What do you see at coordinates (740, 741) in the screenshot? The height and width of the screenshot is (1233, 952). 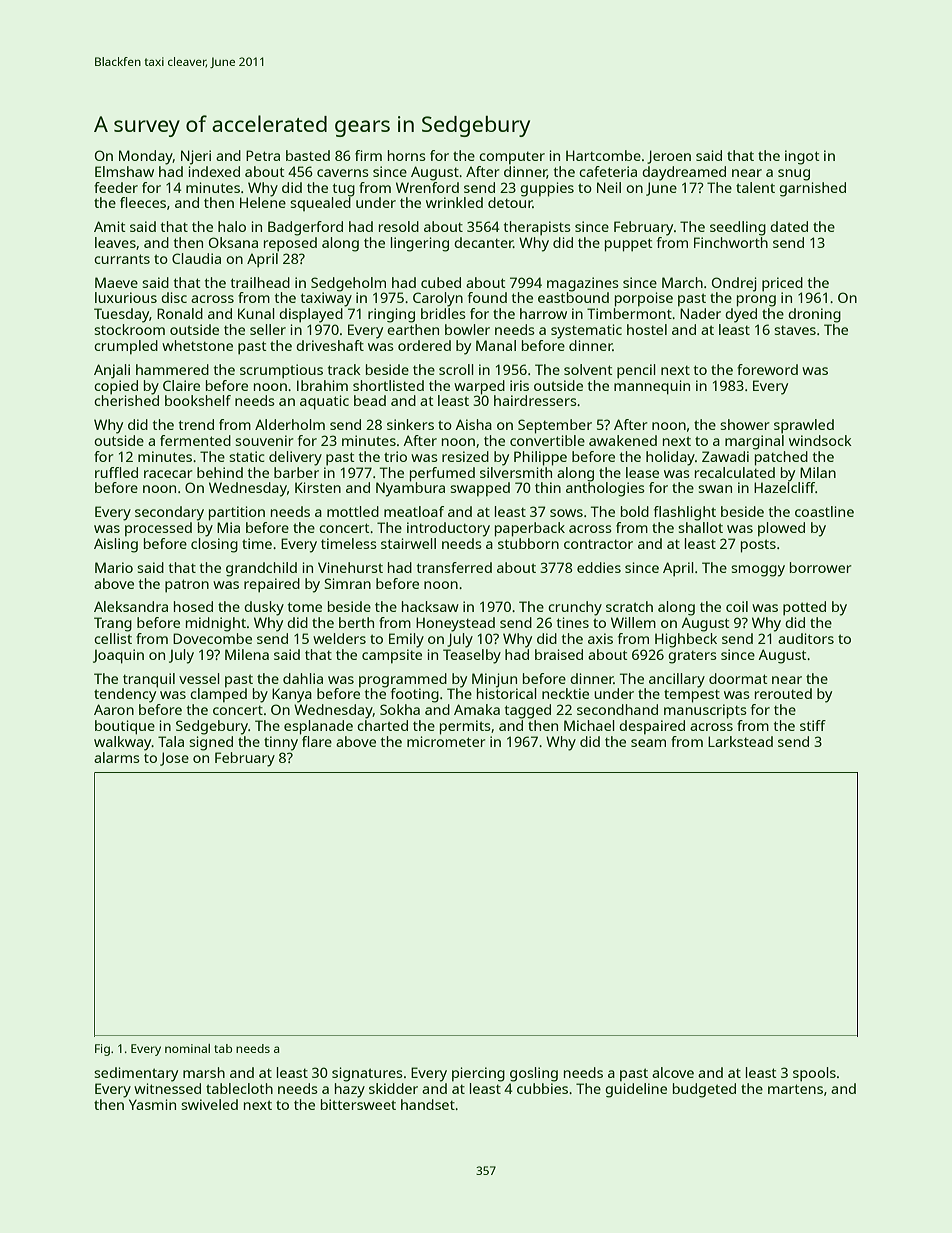 I see `Larkstead` at bounding box center [740, 741].
